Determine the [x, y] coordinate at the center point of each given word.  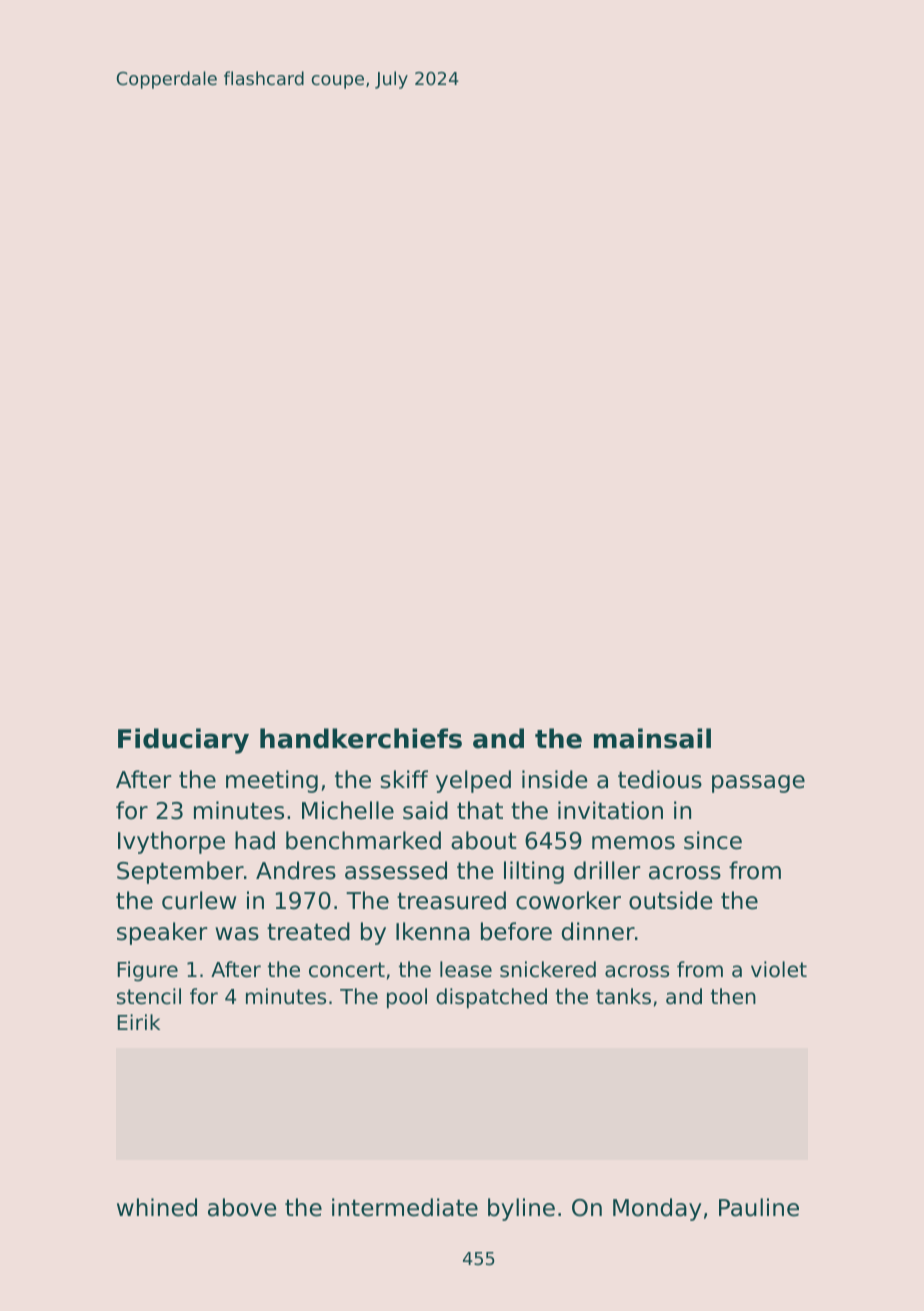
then [733, 996]
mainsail [652, 738]
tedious [660, 779]
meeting [272, 781]
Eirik [139, 1022]
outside [671, 900]
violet [779, 969]
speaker [162, 933]
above [242, 1207]
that [480, 810]
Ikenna [433, 931]
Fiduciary [183, 741]
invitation [610, 810]
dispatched [491, 998]
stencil [149, 996]
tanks [623, 996]
